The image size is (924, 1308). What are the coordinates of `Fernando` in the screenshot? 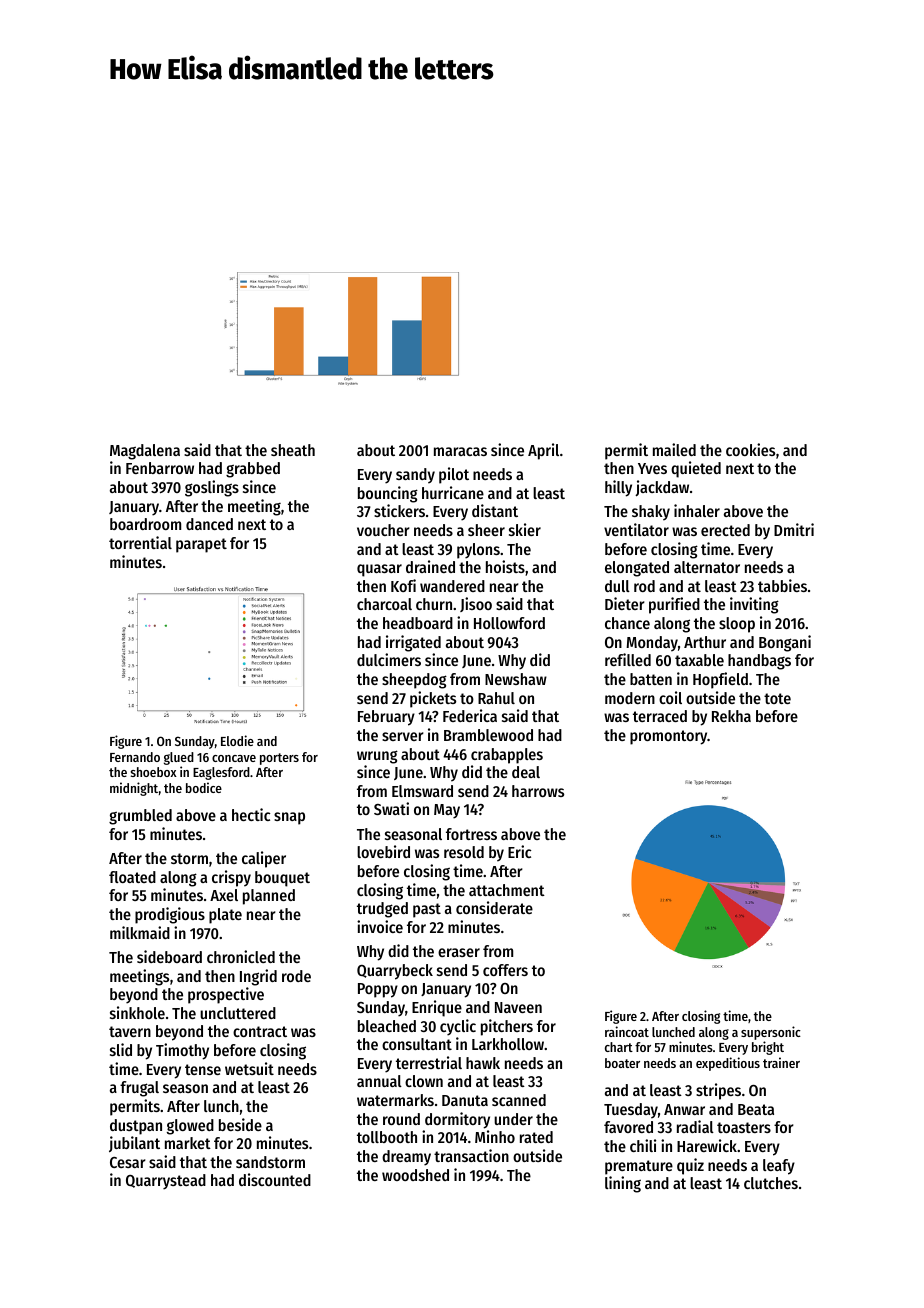 It's located at (135, 757).
